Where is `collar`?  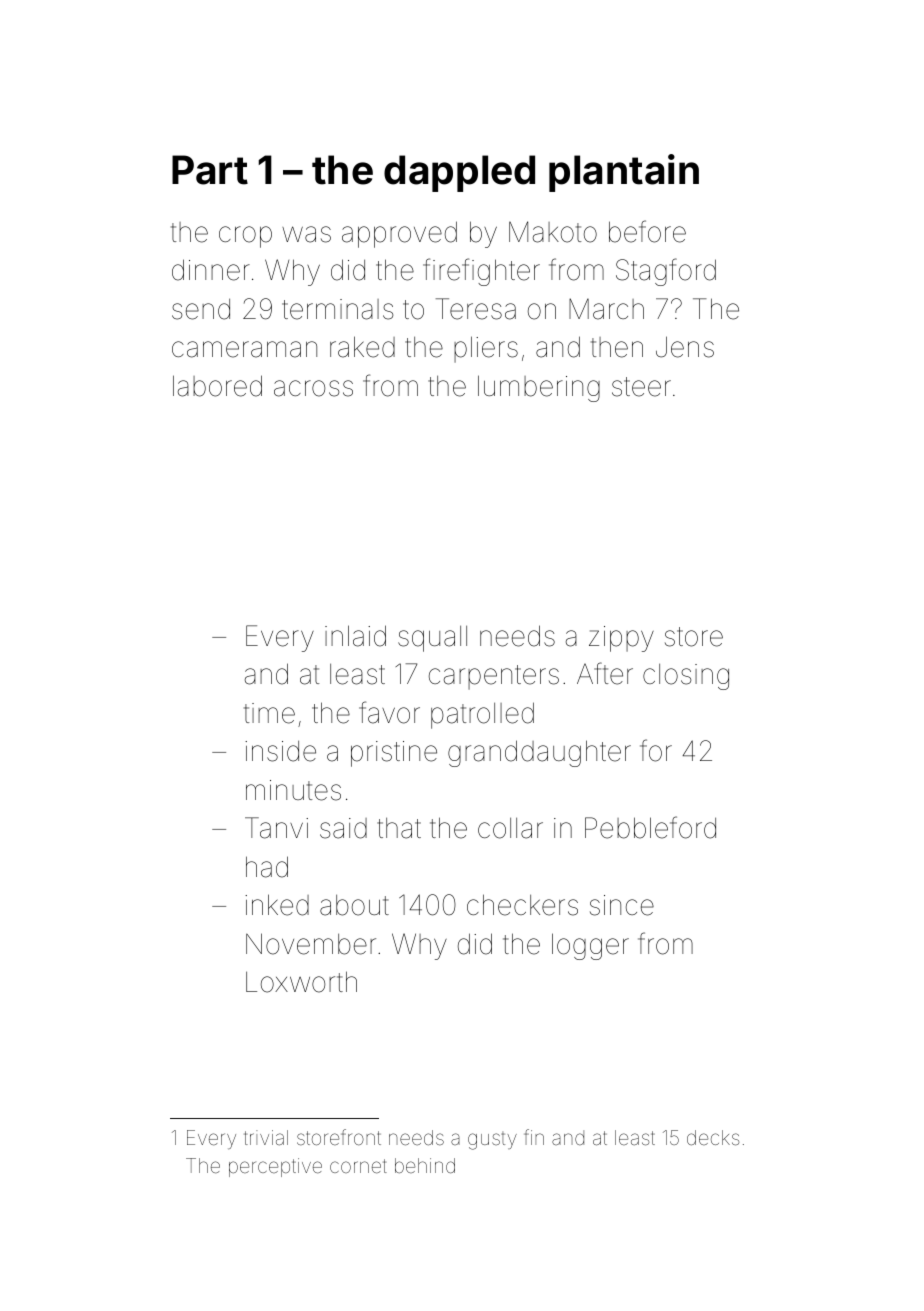 collar is located at coordinates (510, 828).
